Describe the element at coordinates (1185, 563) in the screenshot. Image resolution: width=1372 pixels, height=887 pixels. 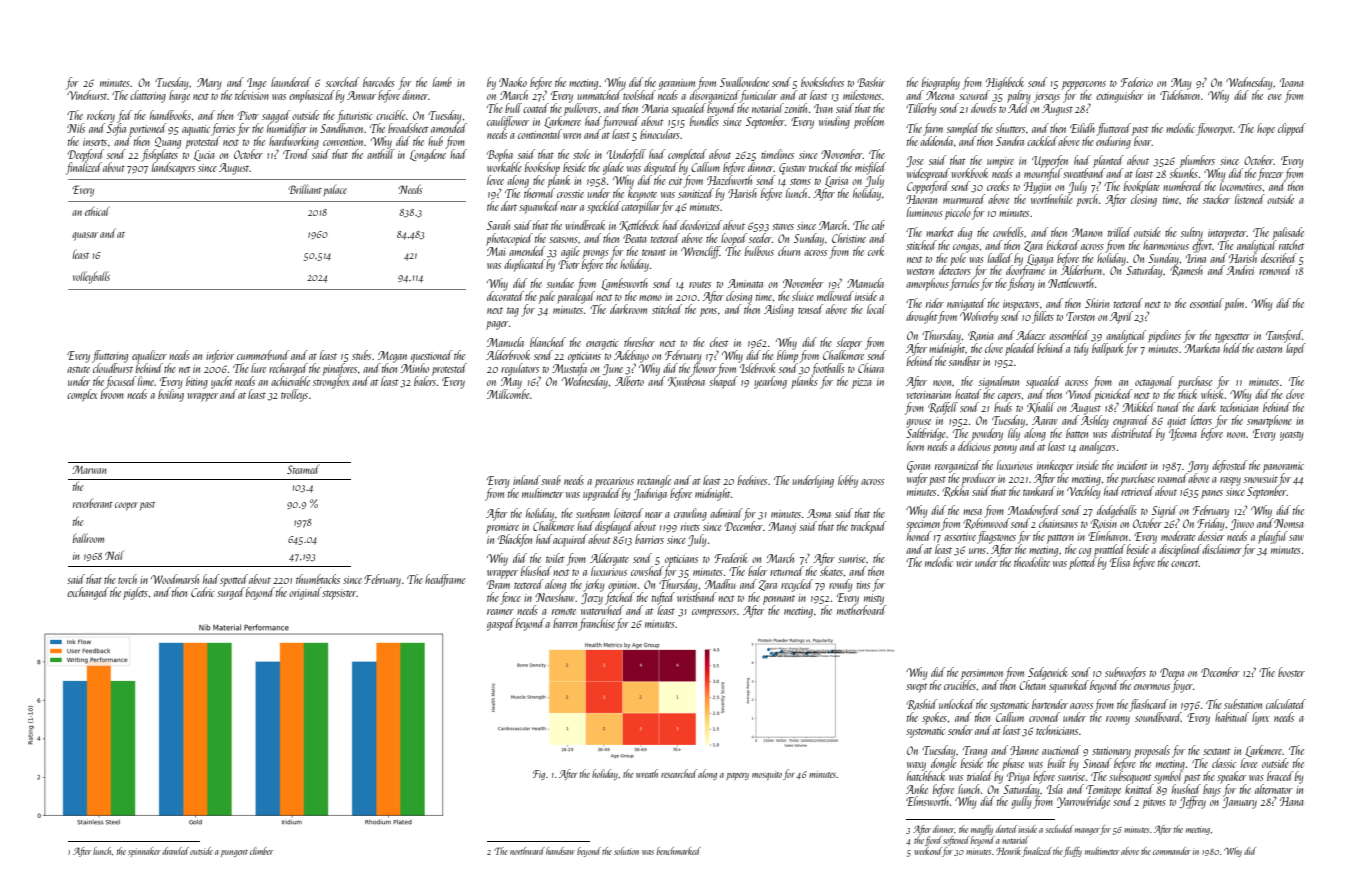
I see `concert` at that location.
